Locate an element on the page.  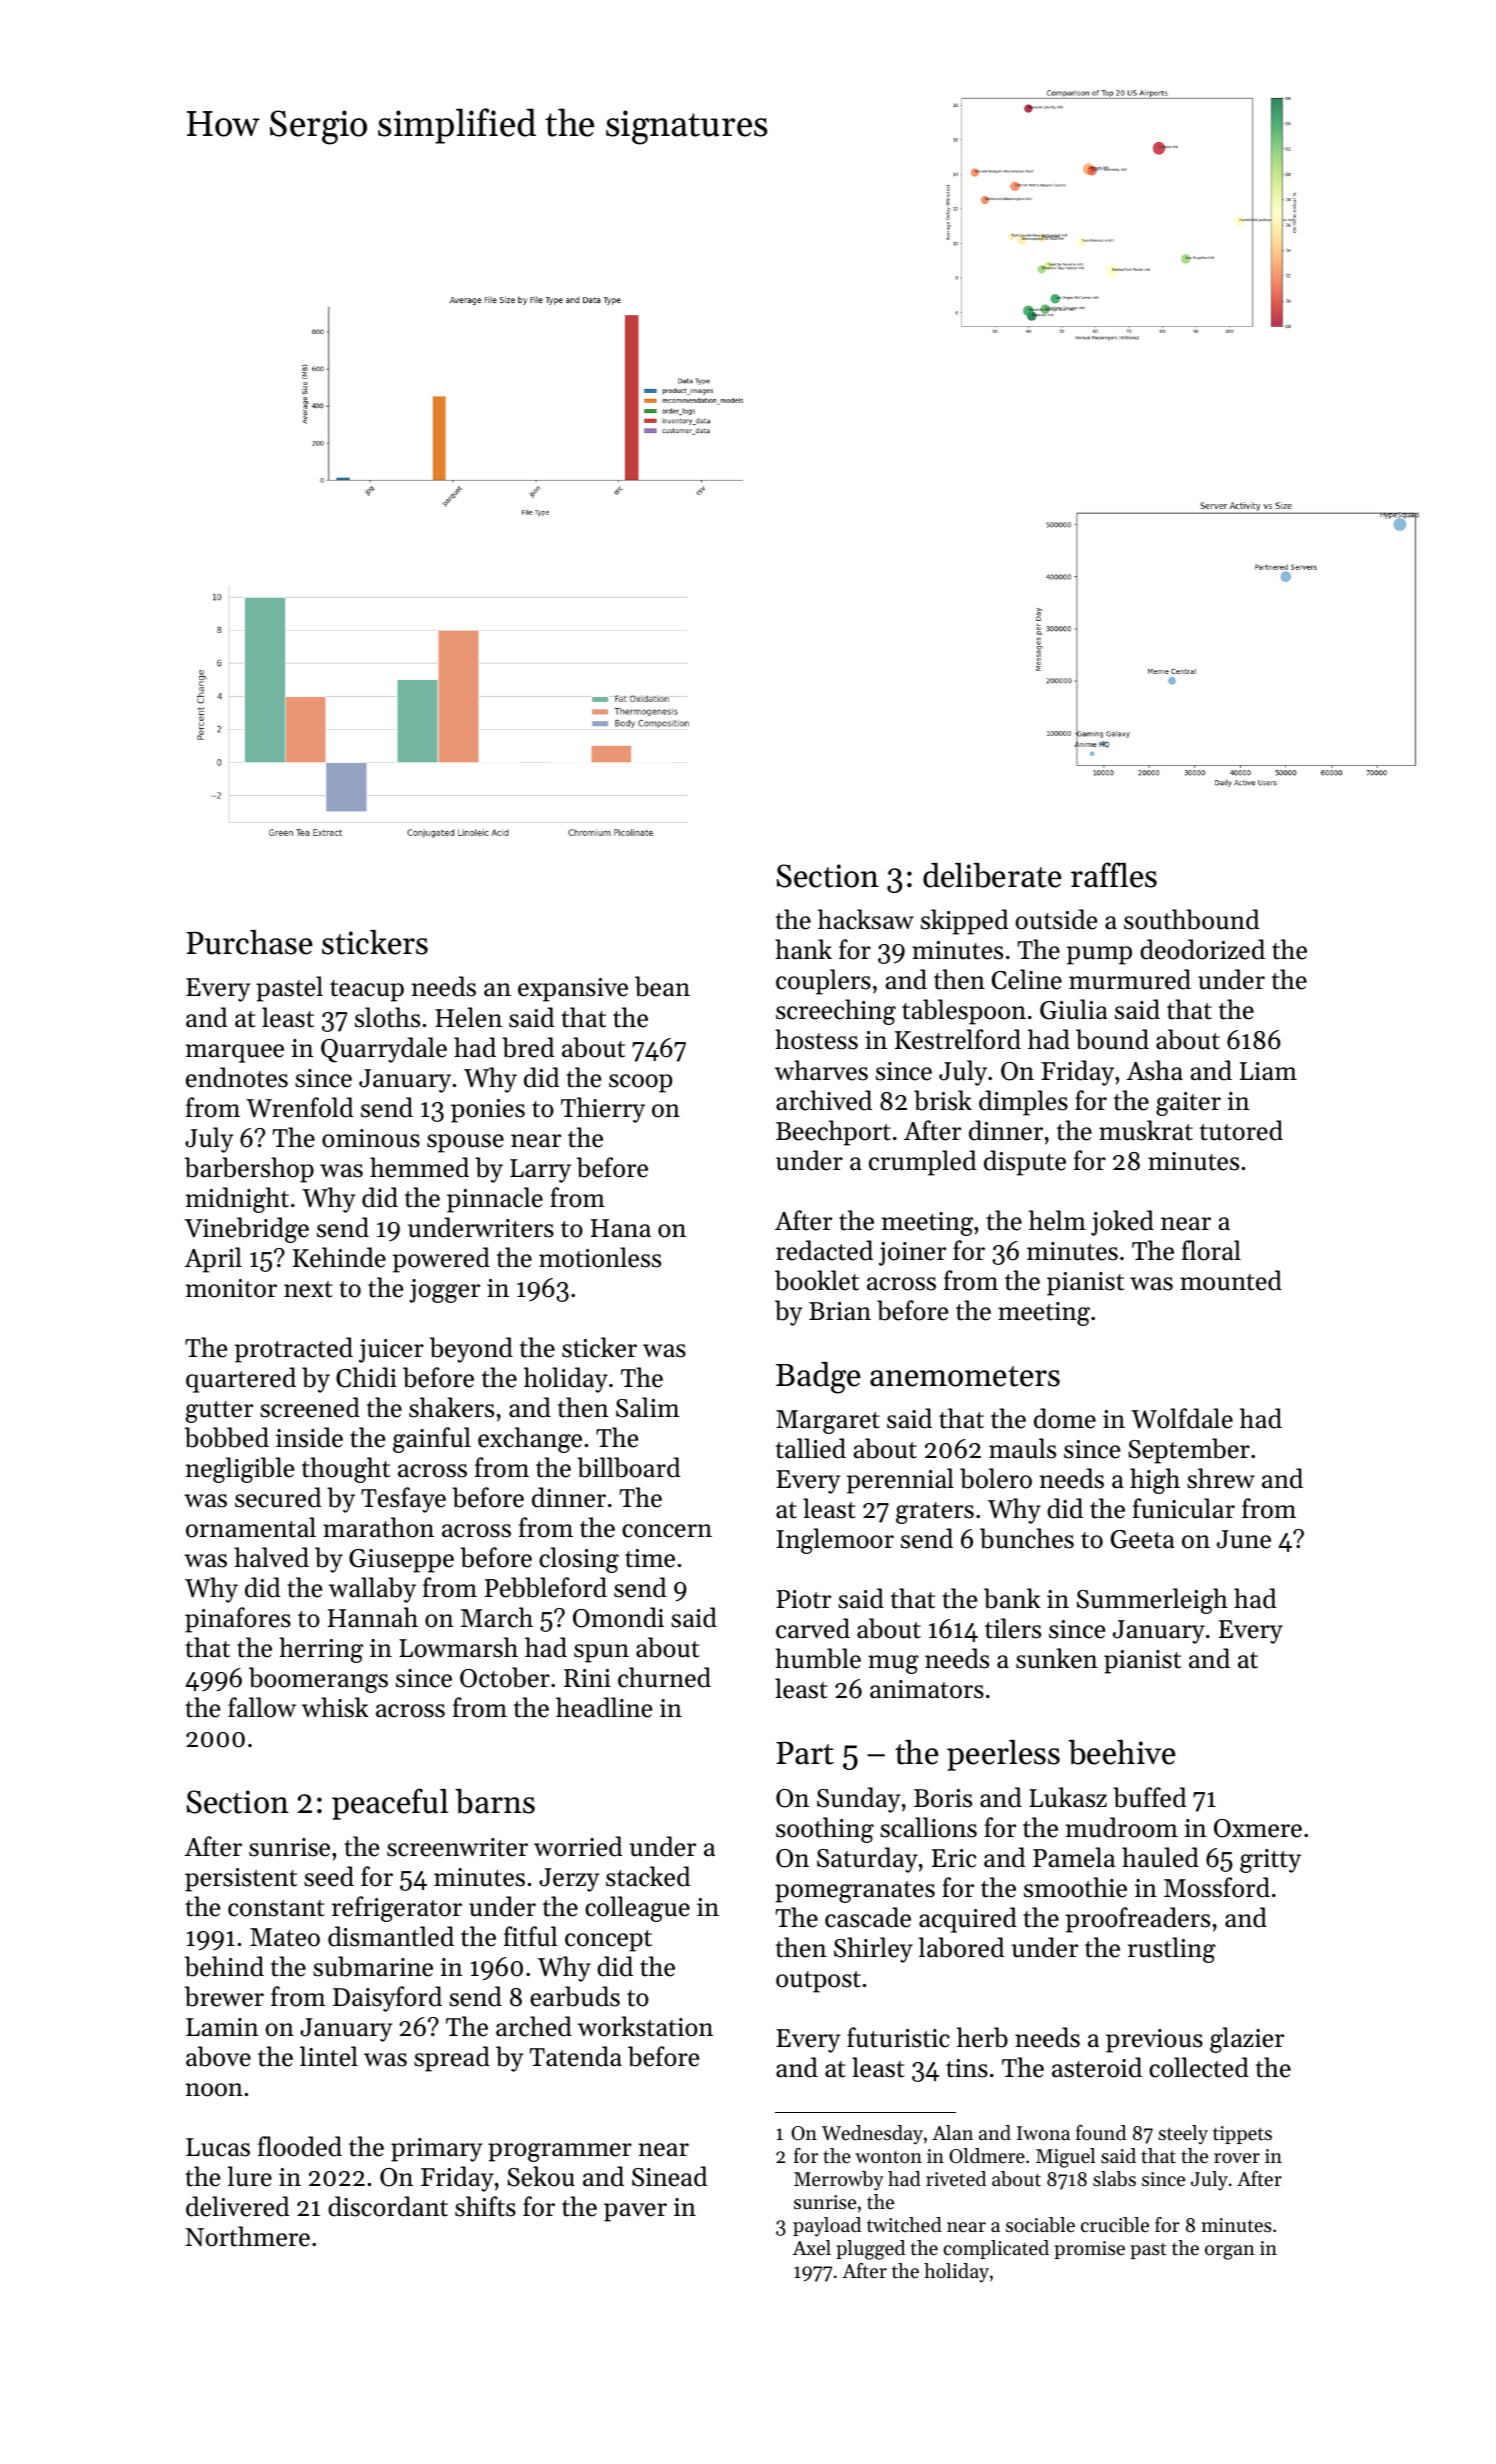
hacksaw is located at coordinates (866, 919).
